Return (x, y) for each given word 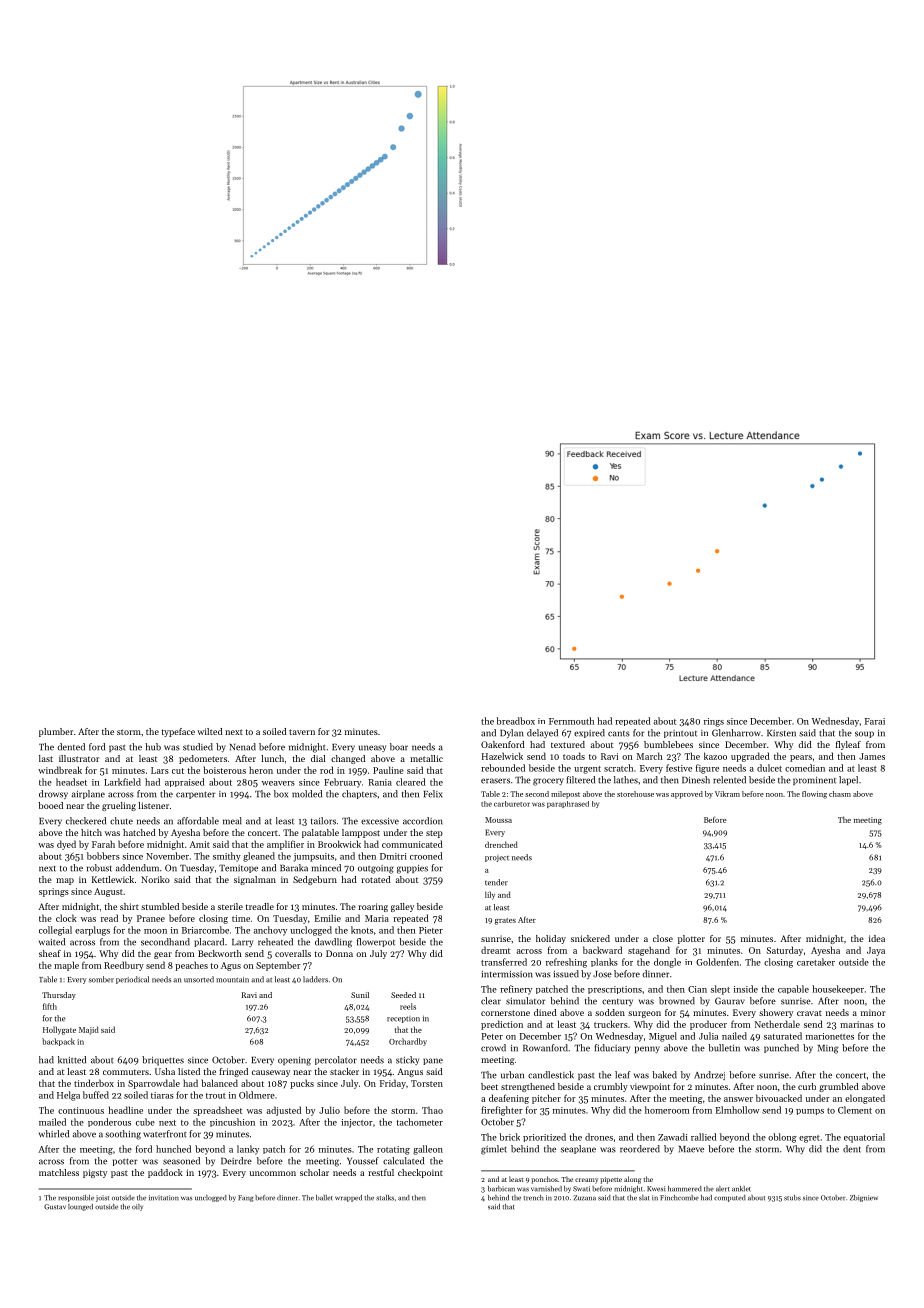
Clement (855, 1110)
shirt (129, 906)
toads (574, 756)
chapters (359, 794)
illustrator (79, 758)
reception (403, 1019)
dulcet (769, 768)
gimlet (494, 1150)
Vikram (727, 794)
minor (873, 1012)
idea (877, 938)
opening (294, 1061)
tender (496, 882)
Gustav (55, 1207)
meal (232, 821)
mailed (52, 1122)
